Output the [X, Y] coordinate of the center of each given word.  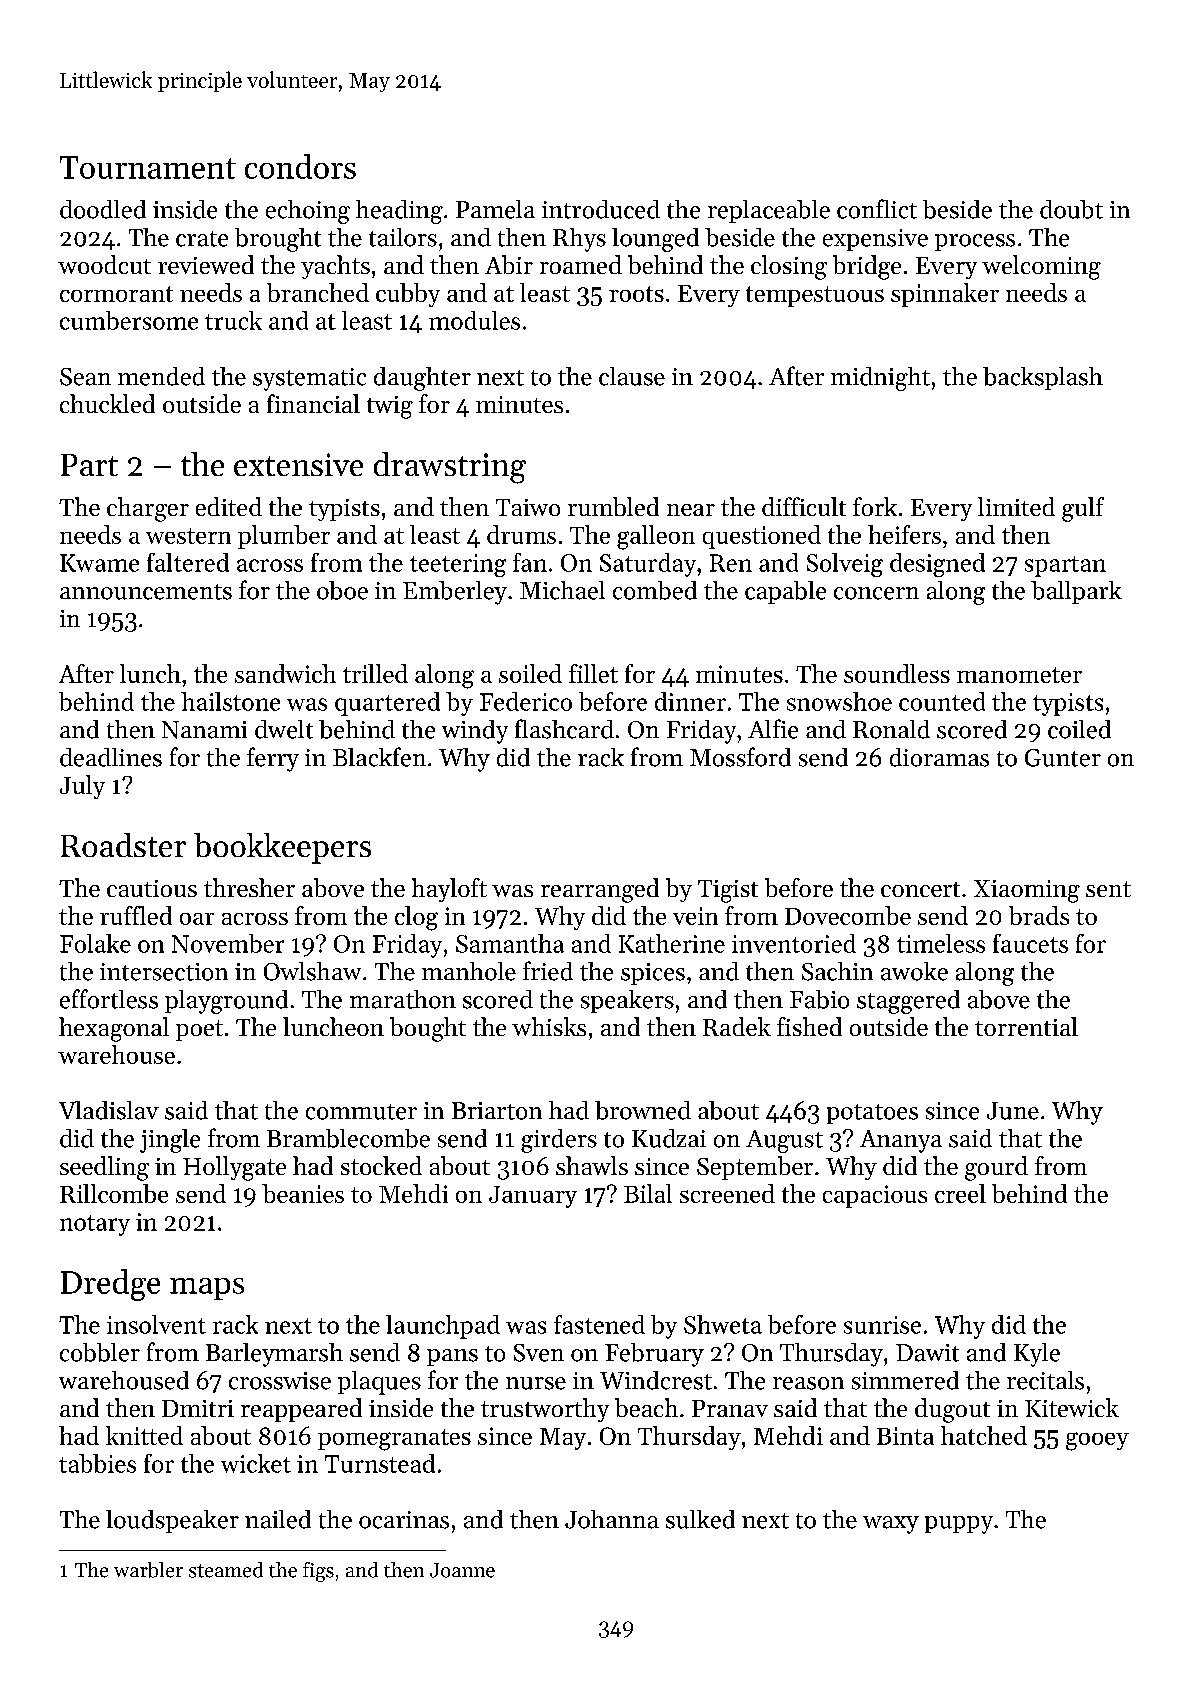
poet [199, 1030]
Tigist [728, 891]
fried [548, 971]
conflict [877, 209]
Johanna [612, 1519]
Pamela [495, 209]
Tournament [148, 167]
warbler [148, 1570]
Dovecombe [848, 915]
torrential [1026, 1026]
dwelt [284, 729]
